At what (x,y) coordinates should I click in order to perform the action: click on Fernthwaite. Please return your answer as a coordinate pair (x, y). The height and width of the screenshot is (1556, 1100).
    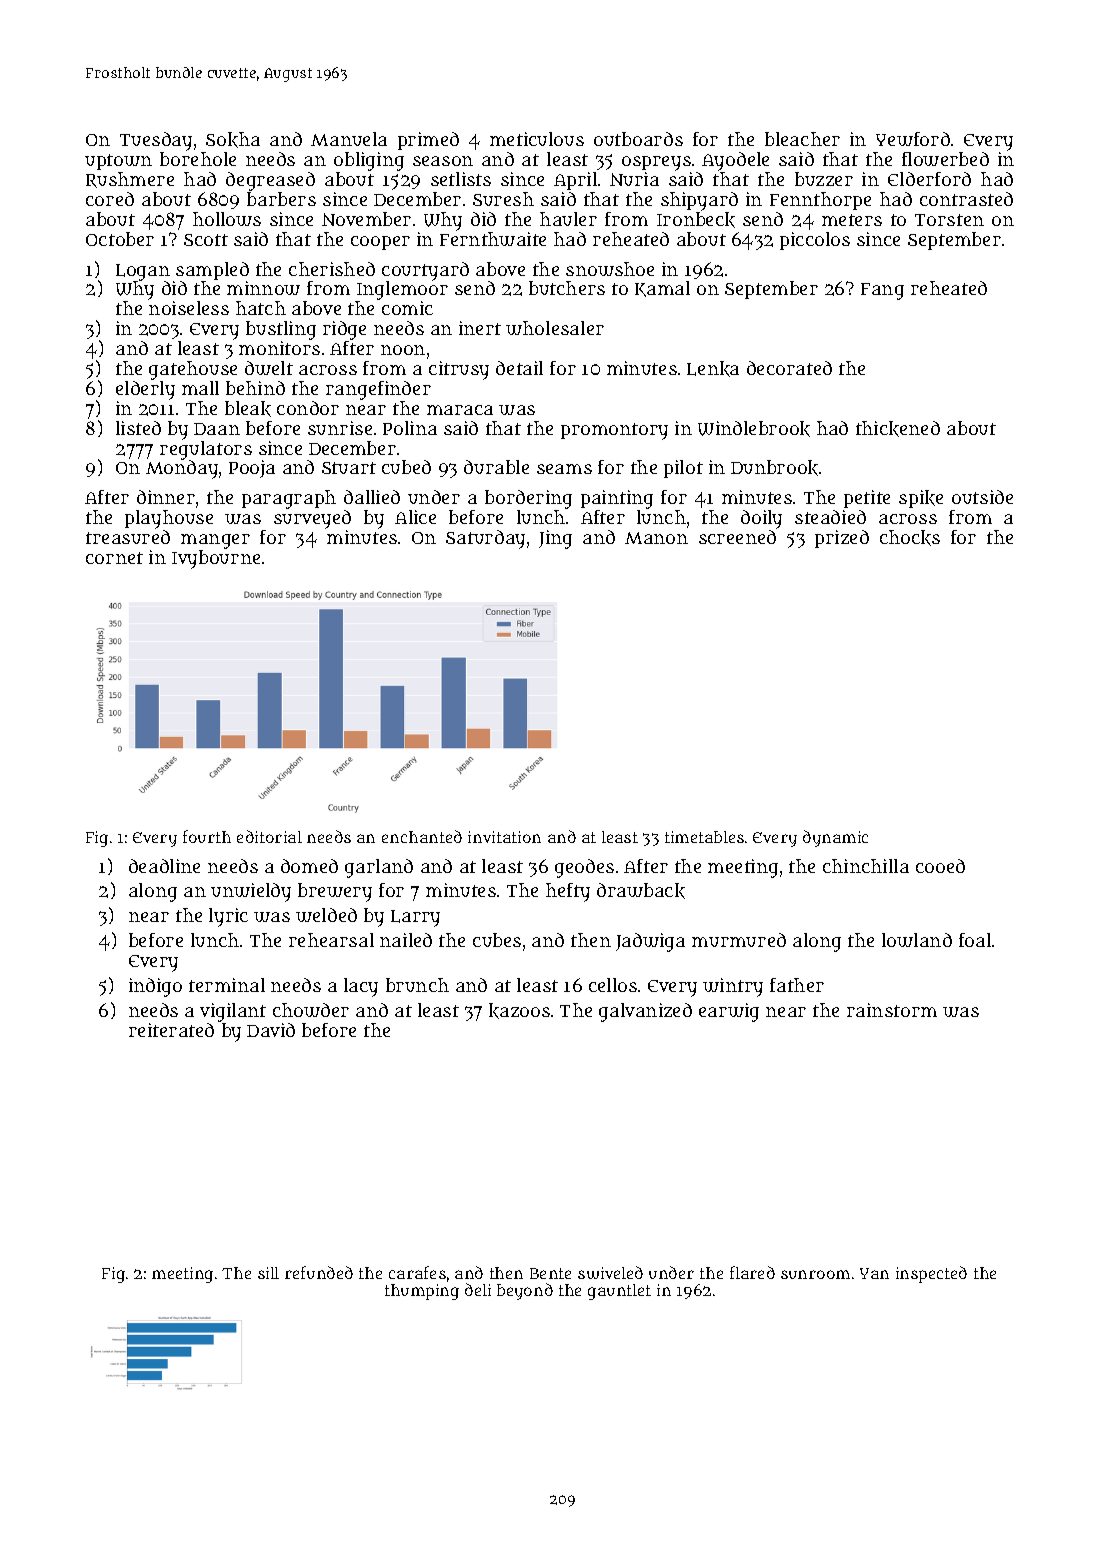
    Looking at the image, I should click on (493, 239).
